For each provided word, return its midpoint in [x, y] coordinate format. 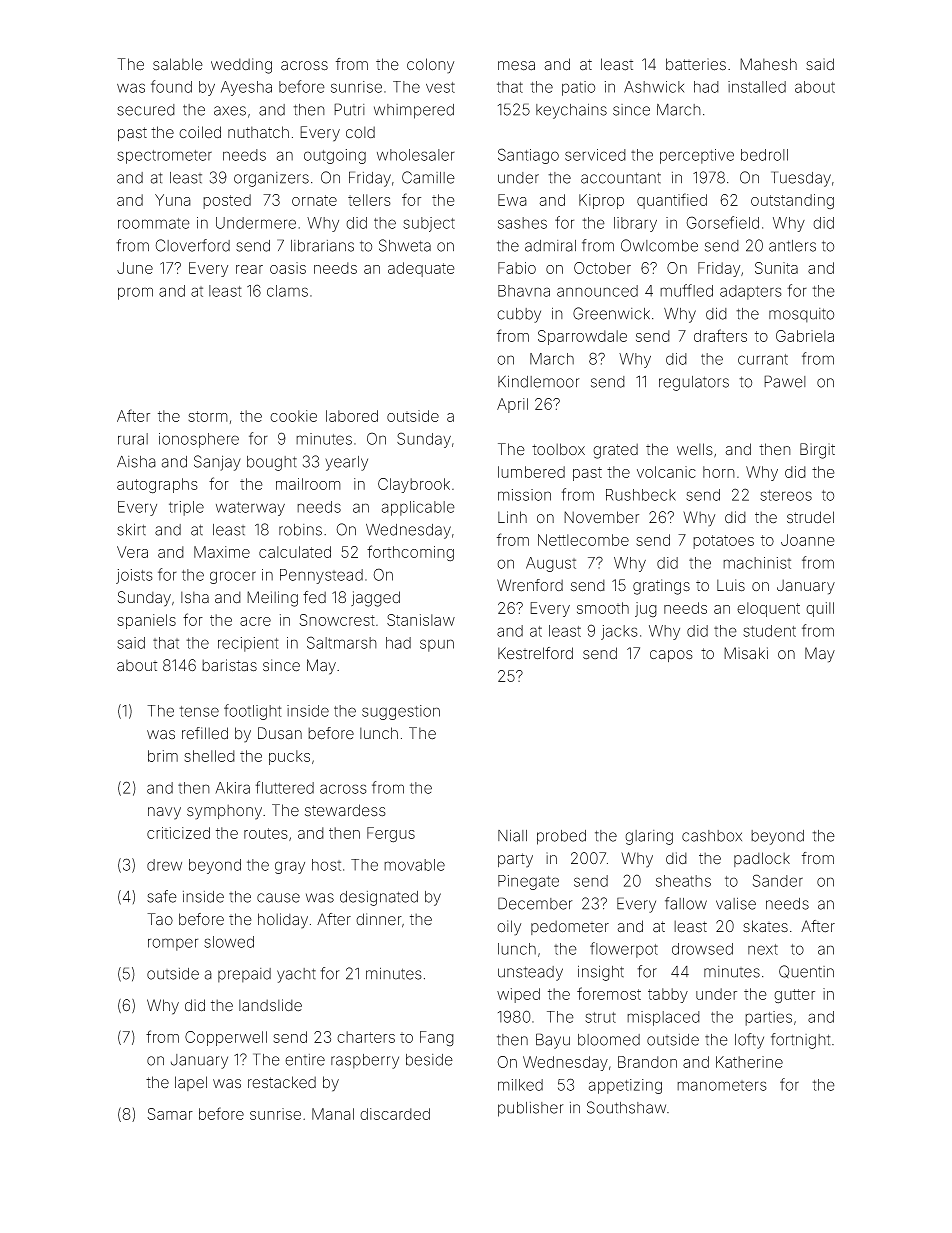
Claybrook [414, 485]
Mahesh [768, 64]
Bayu [553, 1041]
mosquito [801, 315]
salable [178, 64]
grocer [233, 577]
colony [430, 66]
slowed [229, 942]
